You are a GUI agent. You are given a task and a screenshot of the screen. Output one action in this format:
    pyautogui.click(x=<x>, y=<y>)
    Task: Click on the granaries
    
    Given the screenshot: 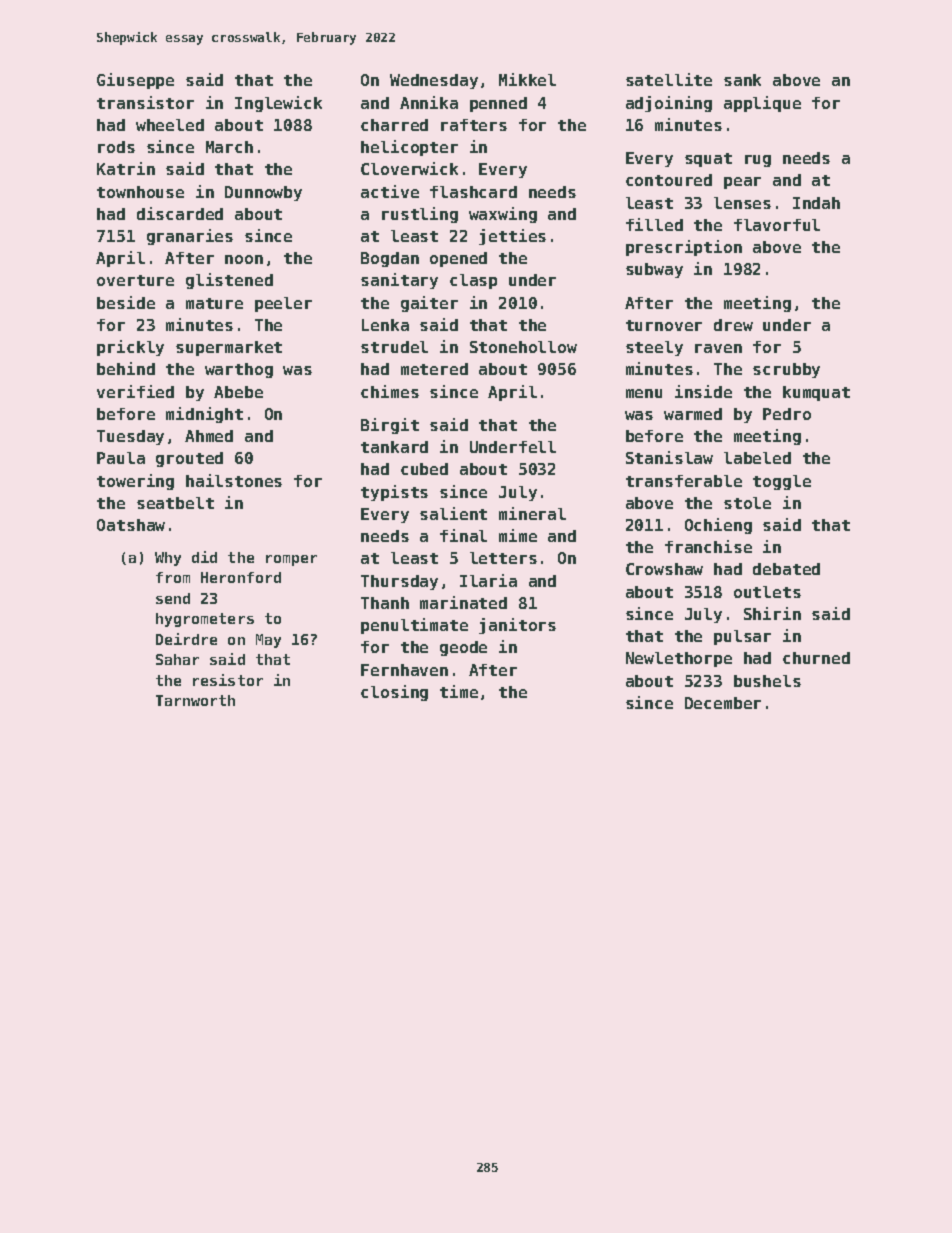 What is the action you would take?
    pyautogui.click(x=190, y=237)
